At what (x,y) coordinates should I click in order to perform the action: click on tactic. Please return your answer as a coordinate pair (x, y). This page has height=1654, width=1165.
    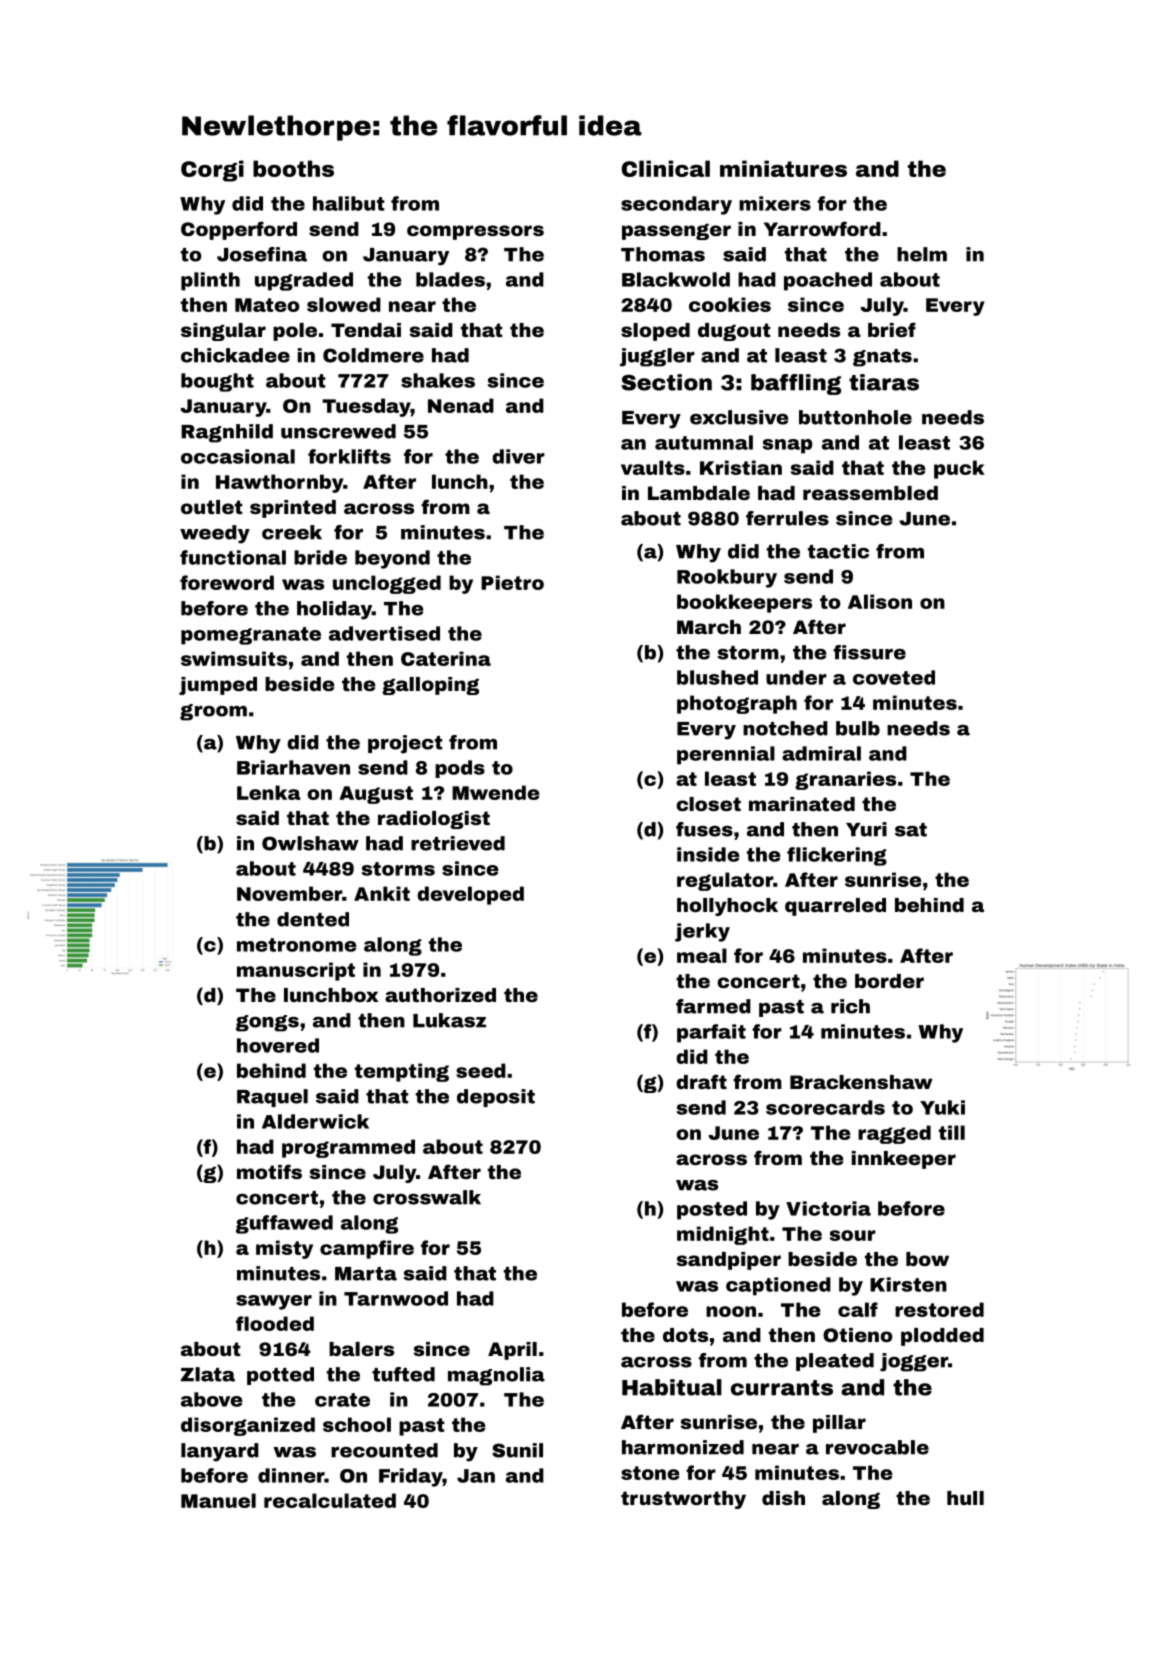
    Looking at the image, I should click on (838, 551).
